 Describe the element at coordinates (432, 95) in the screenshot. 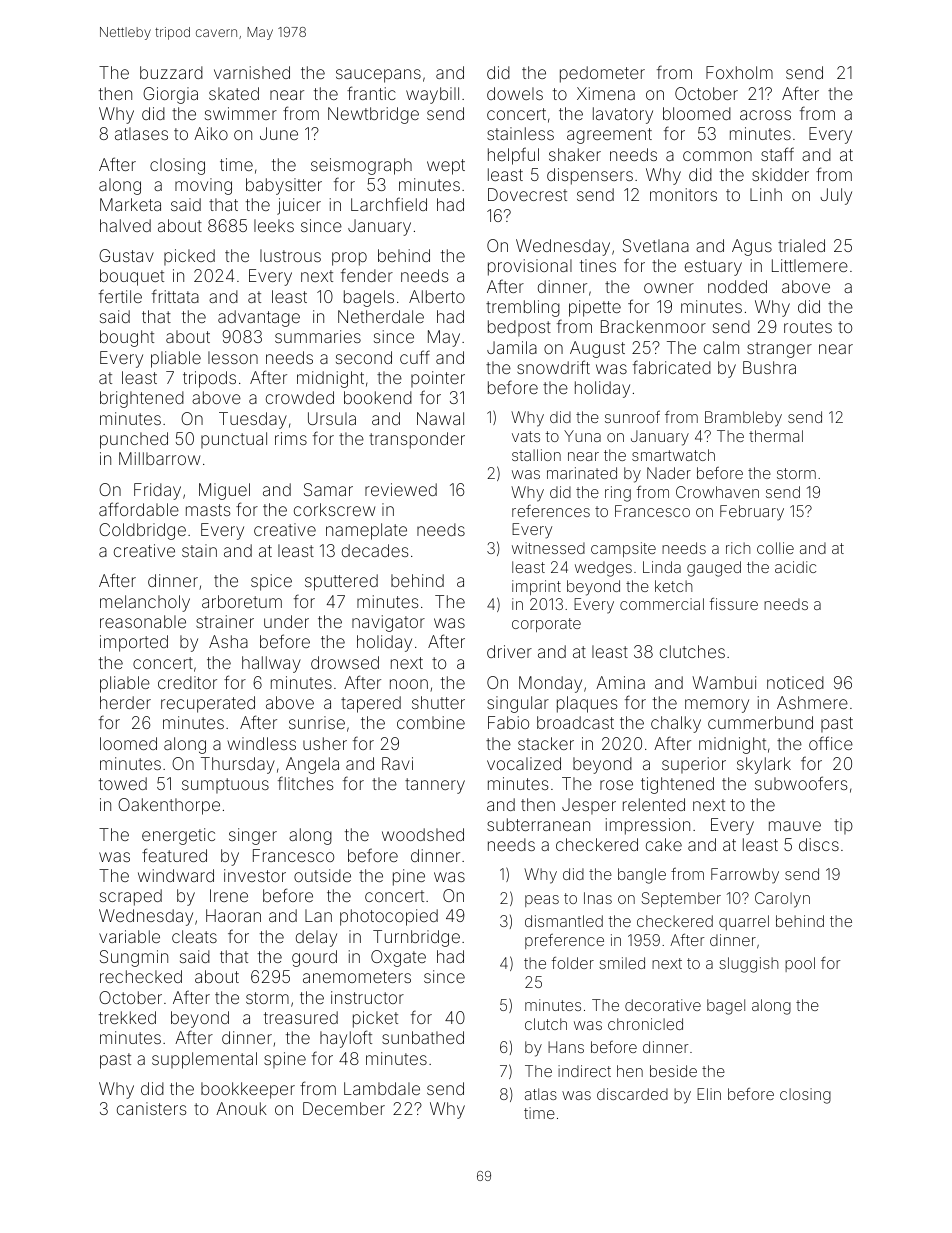

I see `waybill` at that location.
